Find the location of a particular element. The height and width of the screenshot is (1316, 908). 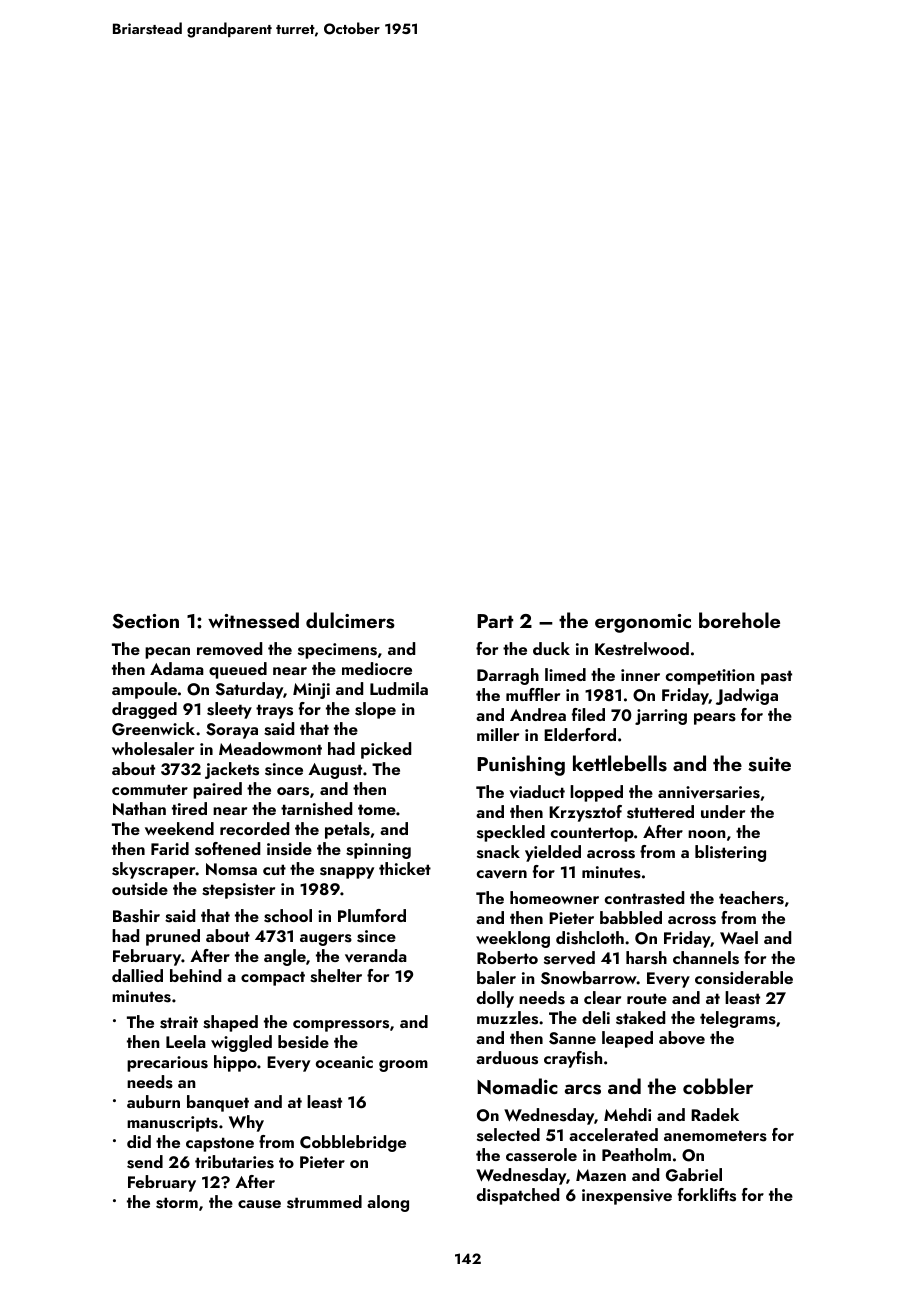

ergonomic is located at coordinates (643, 623).
